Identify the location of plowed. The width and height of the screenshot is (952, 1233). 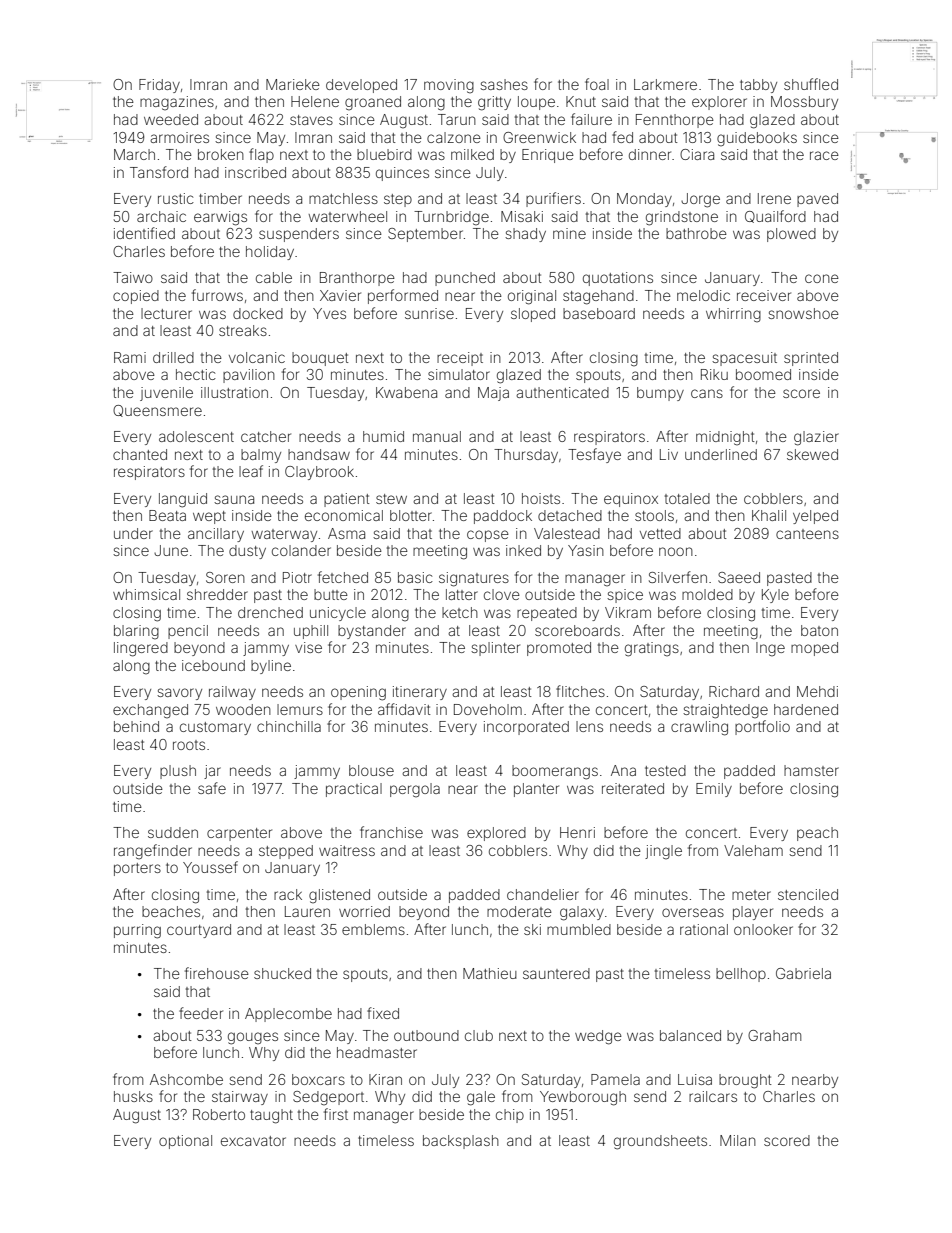
(791, 235).
